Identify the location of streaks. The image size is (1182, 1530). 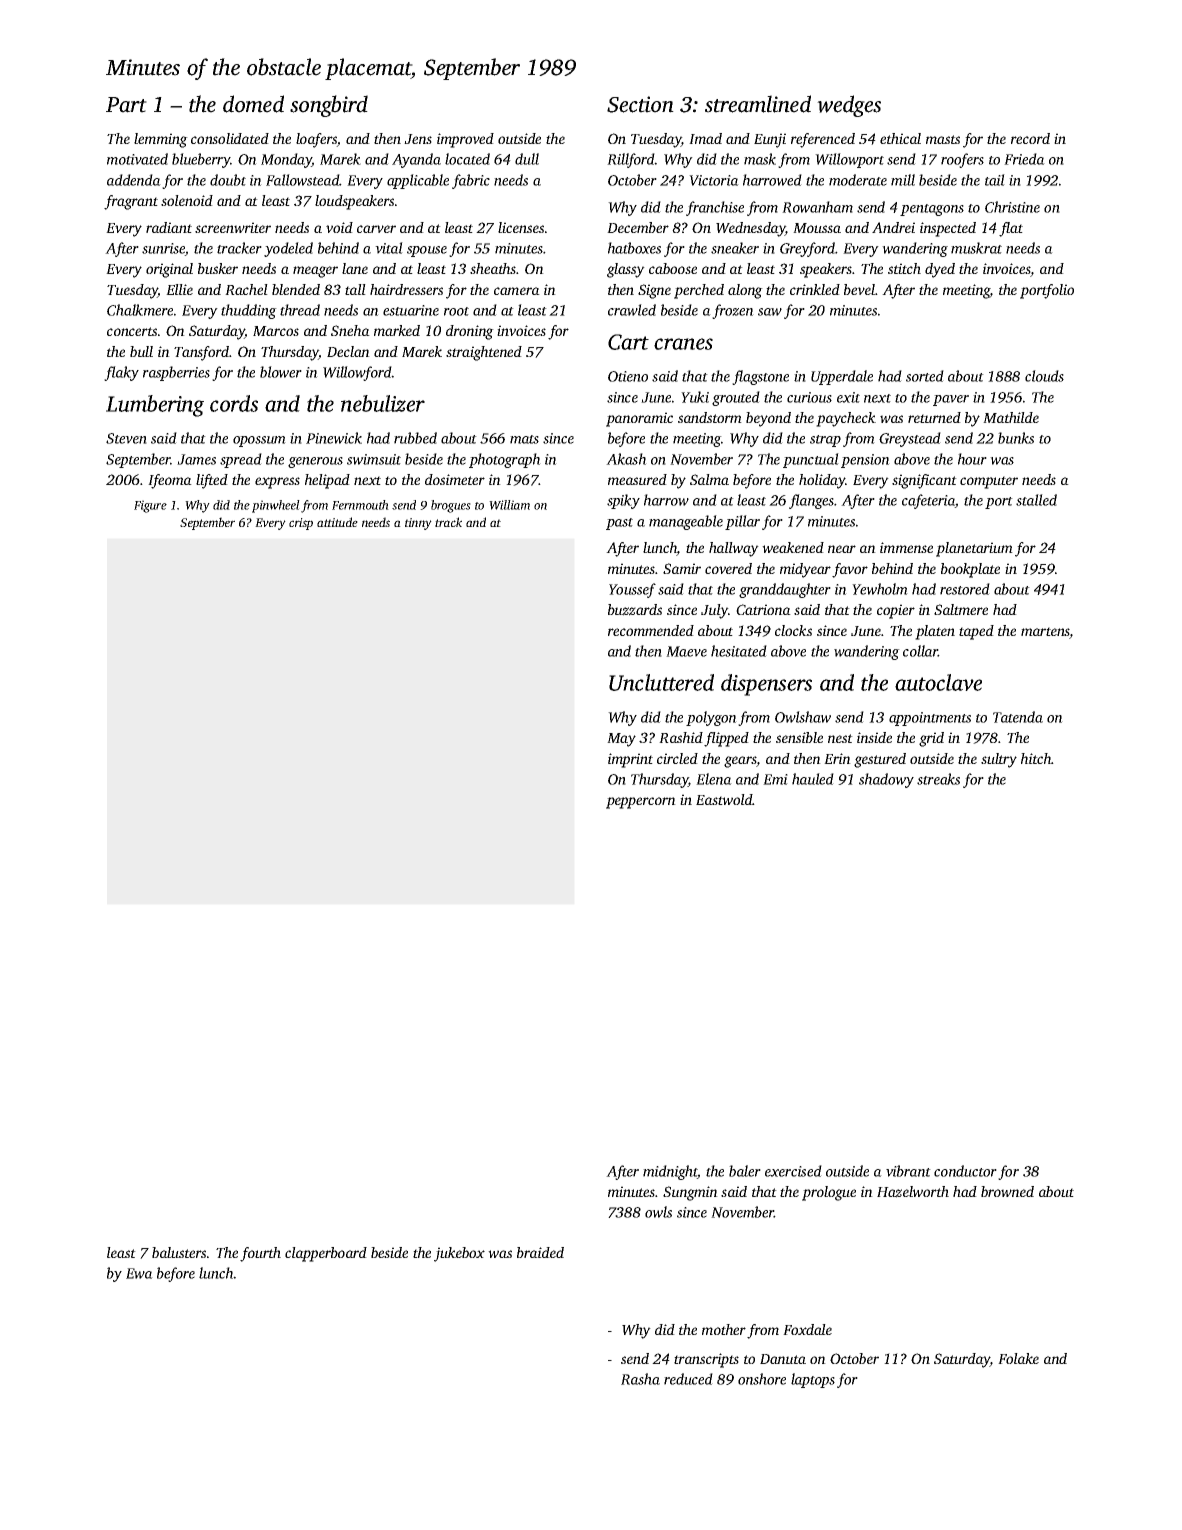
(938, 779).
